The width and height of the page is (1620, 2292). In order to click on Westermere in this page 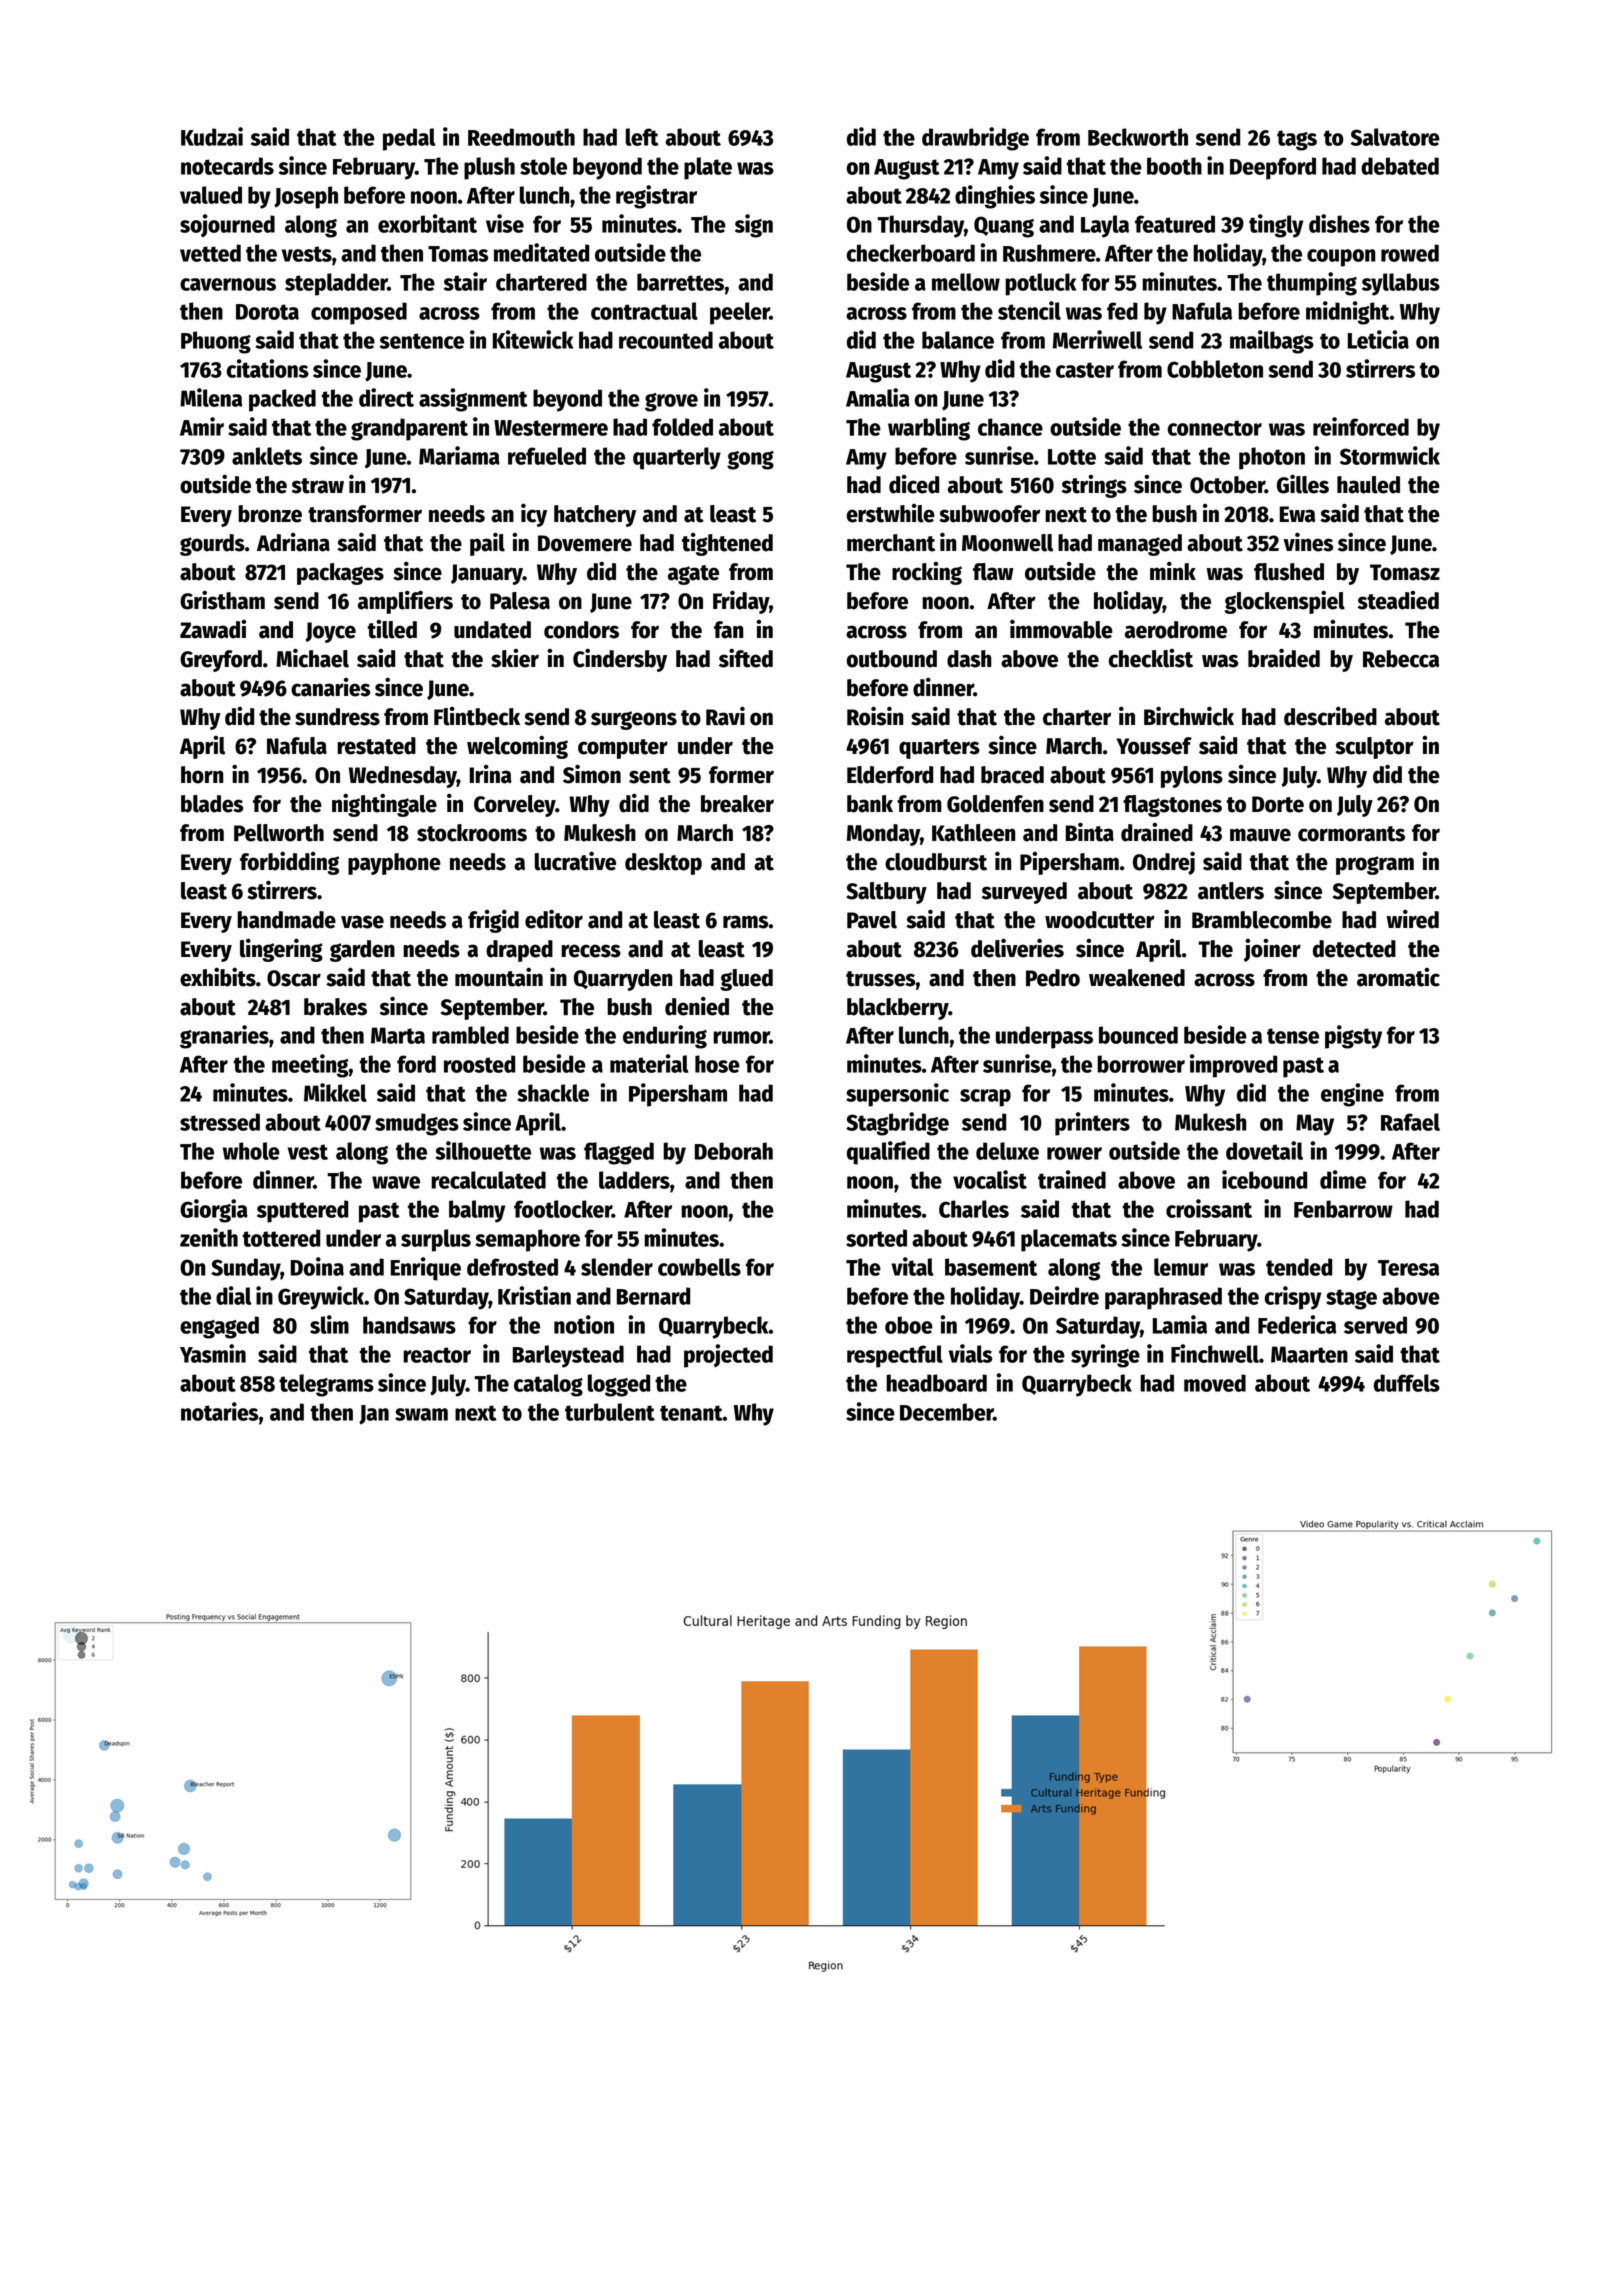, I will do `click(551, 428)`.
